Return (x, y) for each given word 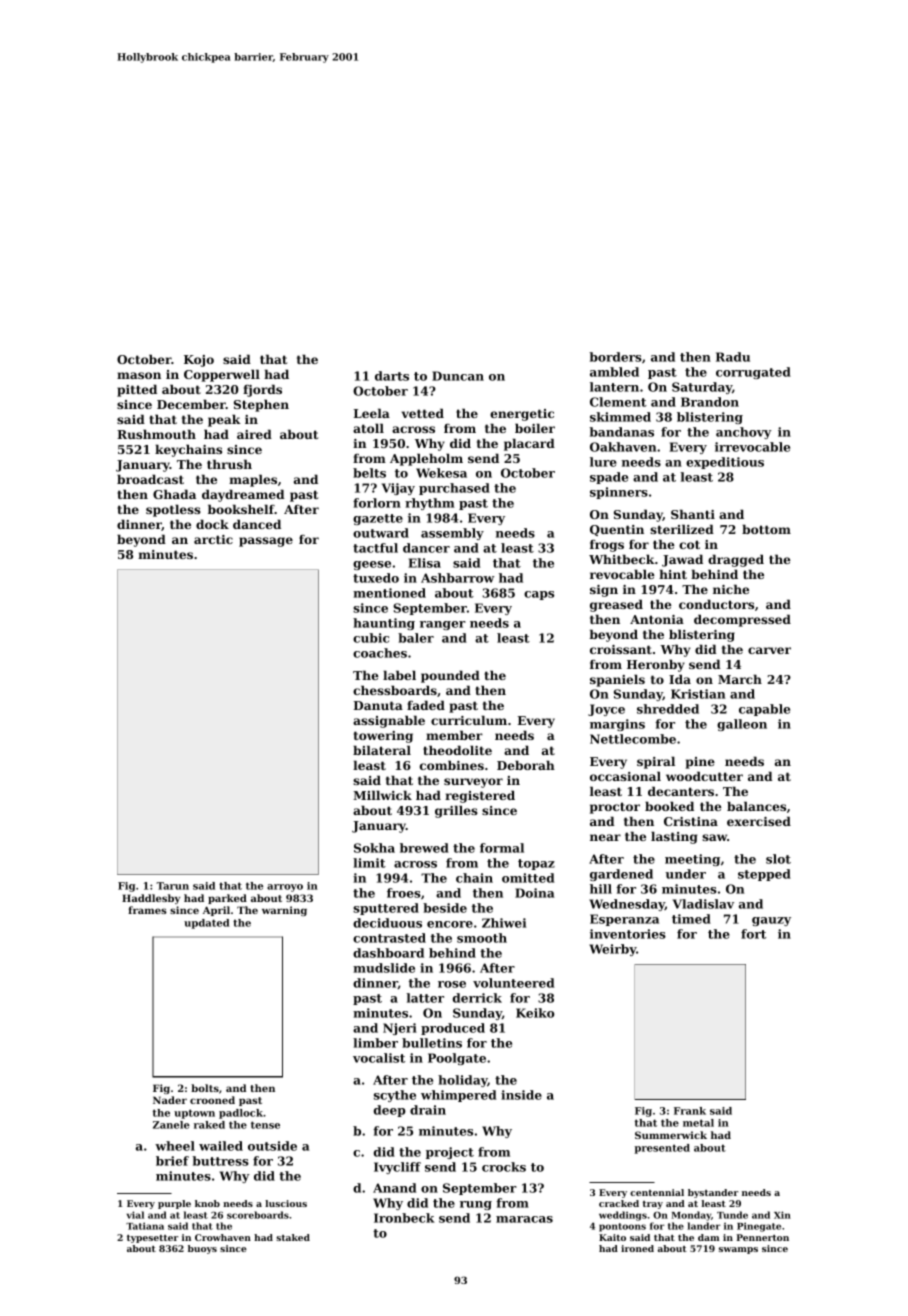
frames (147, 910)
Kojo (199, 361)
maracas (524, 1219)
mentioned (389, 593)
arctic (213, 539)
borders (616, 357)
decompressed (742, 620)
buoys (202, 1249)
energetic (522, 415)
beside (445, 908)
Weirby (612, 950)
